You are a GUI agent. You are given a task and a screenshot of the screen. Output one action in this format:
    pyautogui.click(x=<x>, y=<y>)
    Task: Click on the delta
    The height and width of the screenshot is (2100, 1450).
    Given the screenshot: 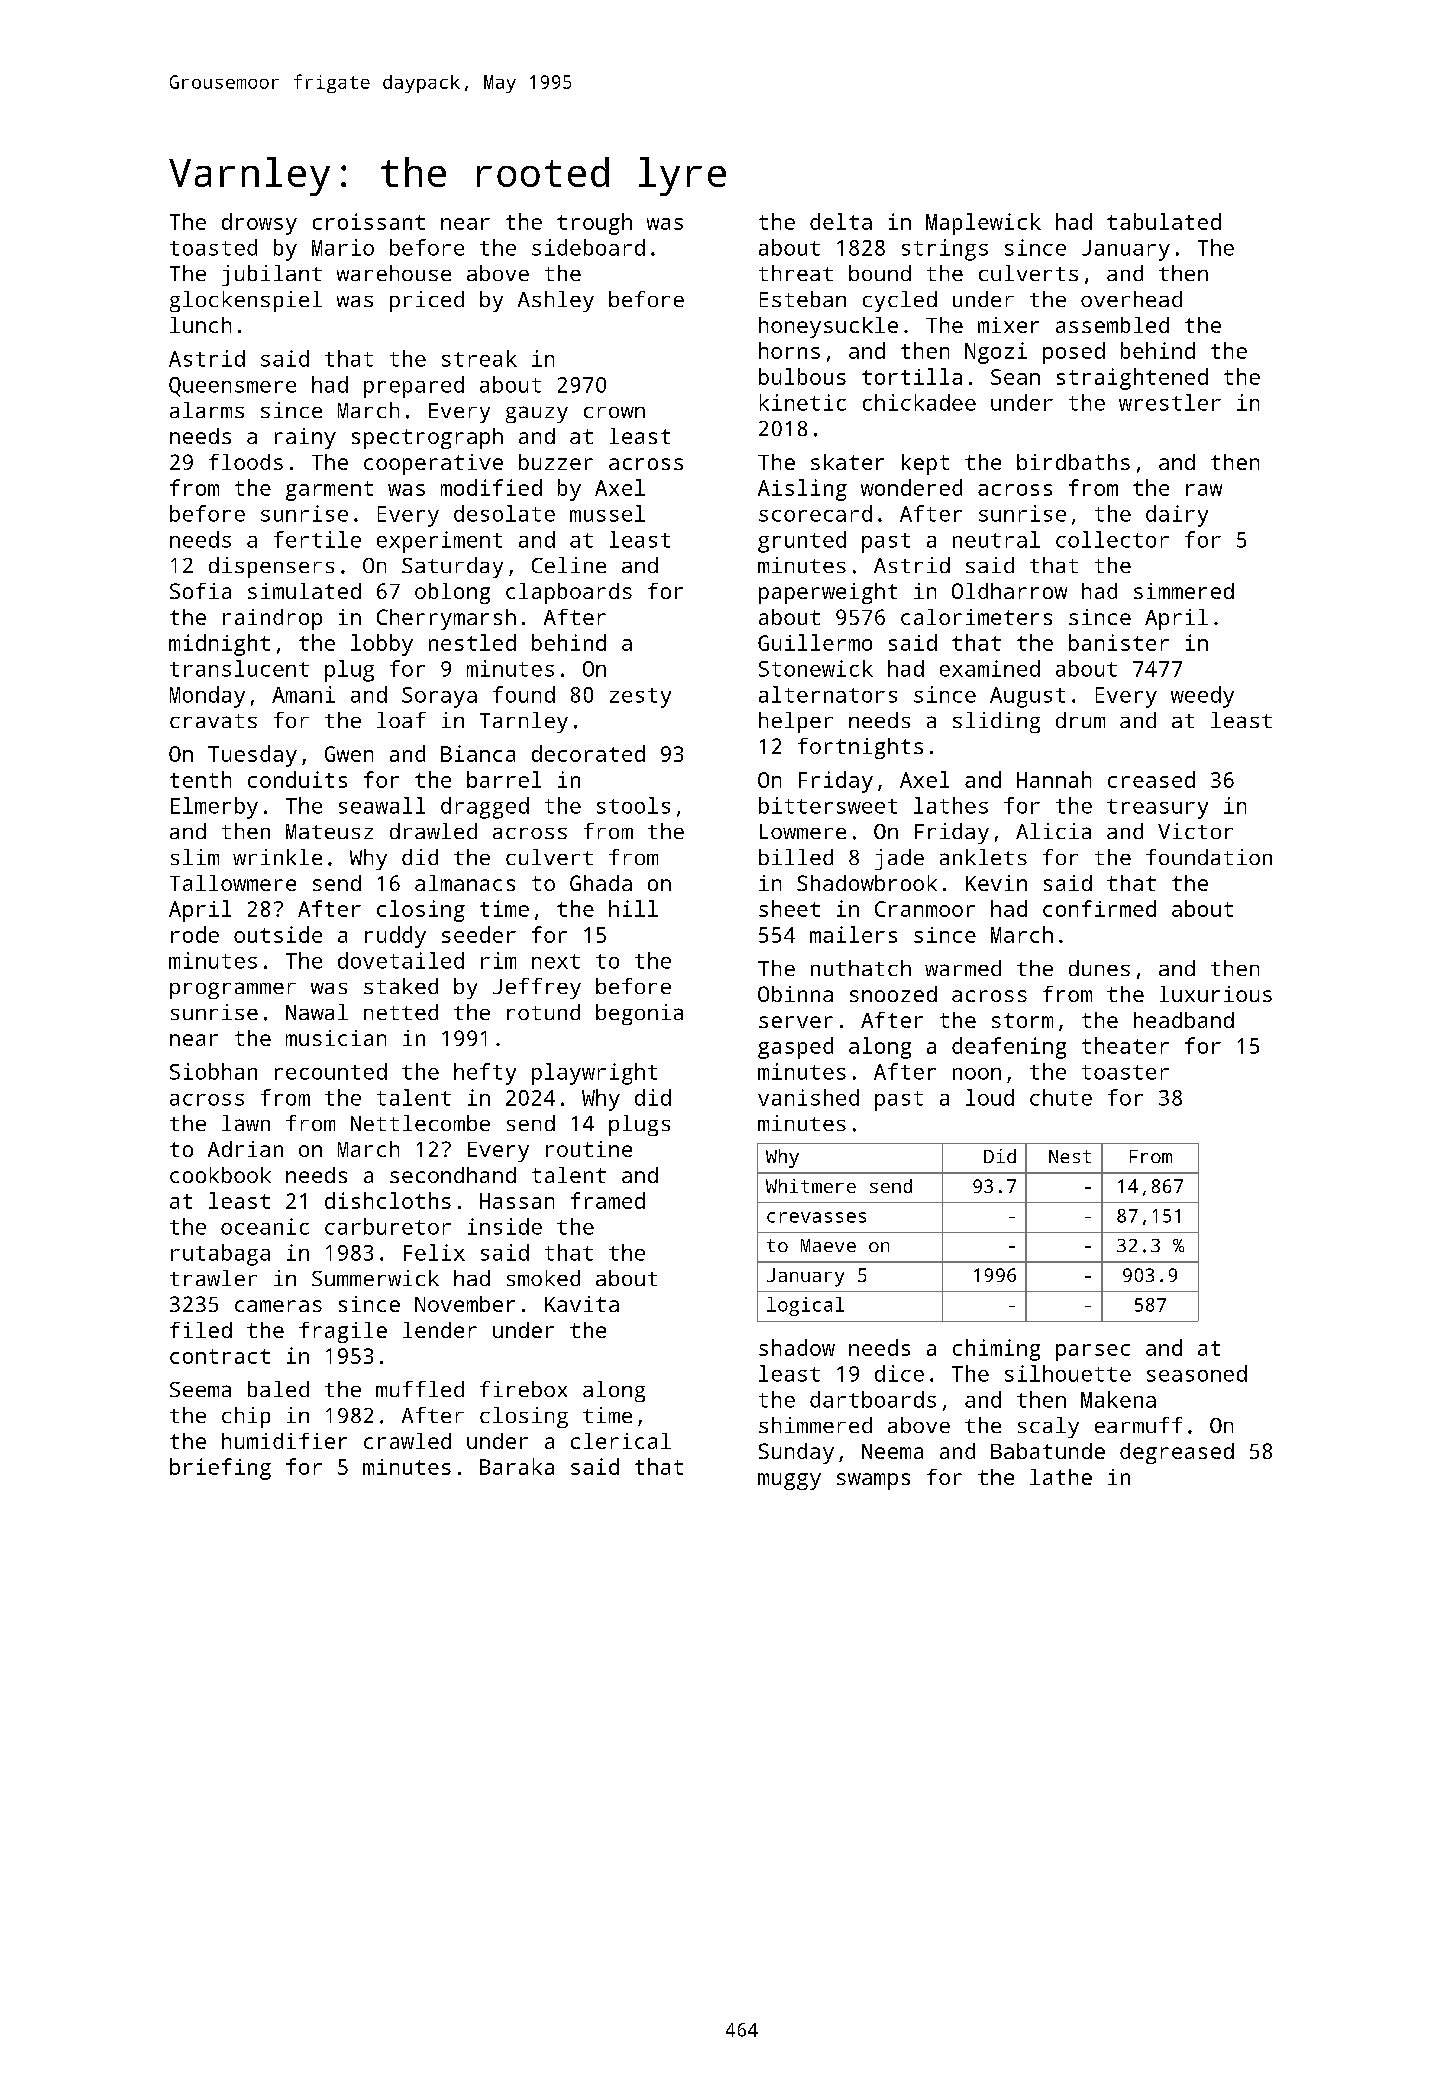 What is the action you would take?
    pyautogui.click(x=841, y=221)
